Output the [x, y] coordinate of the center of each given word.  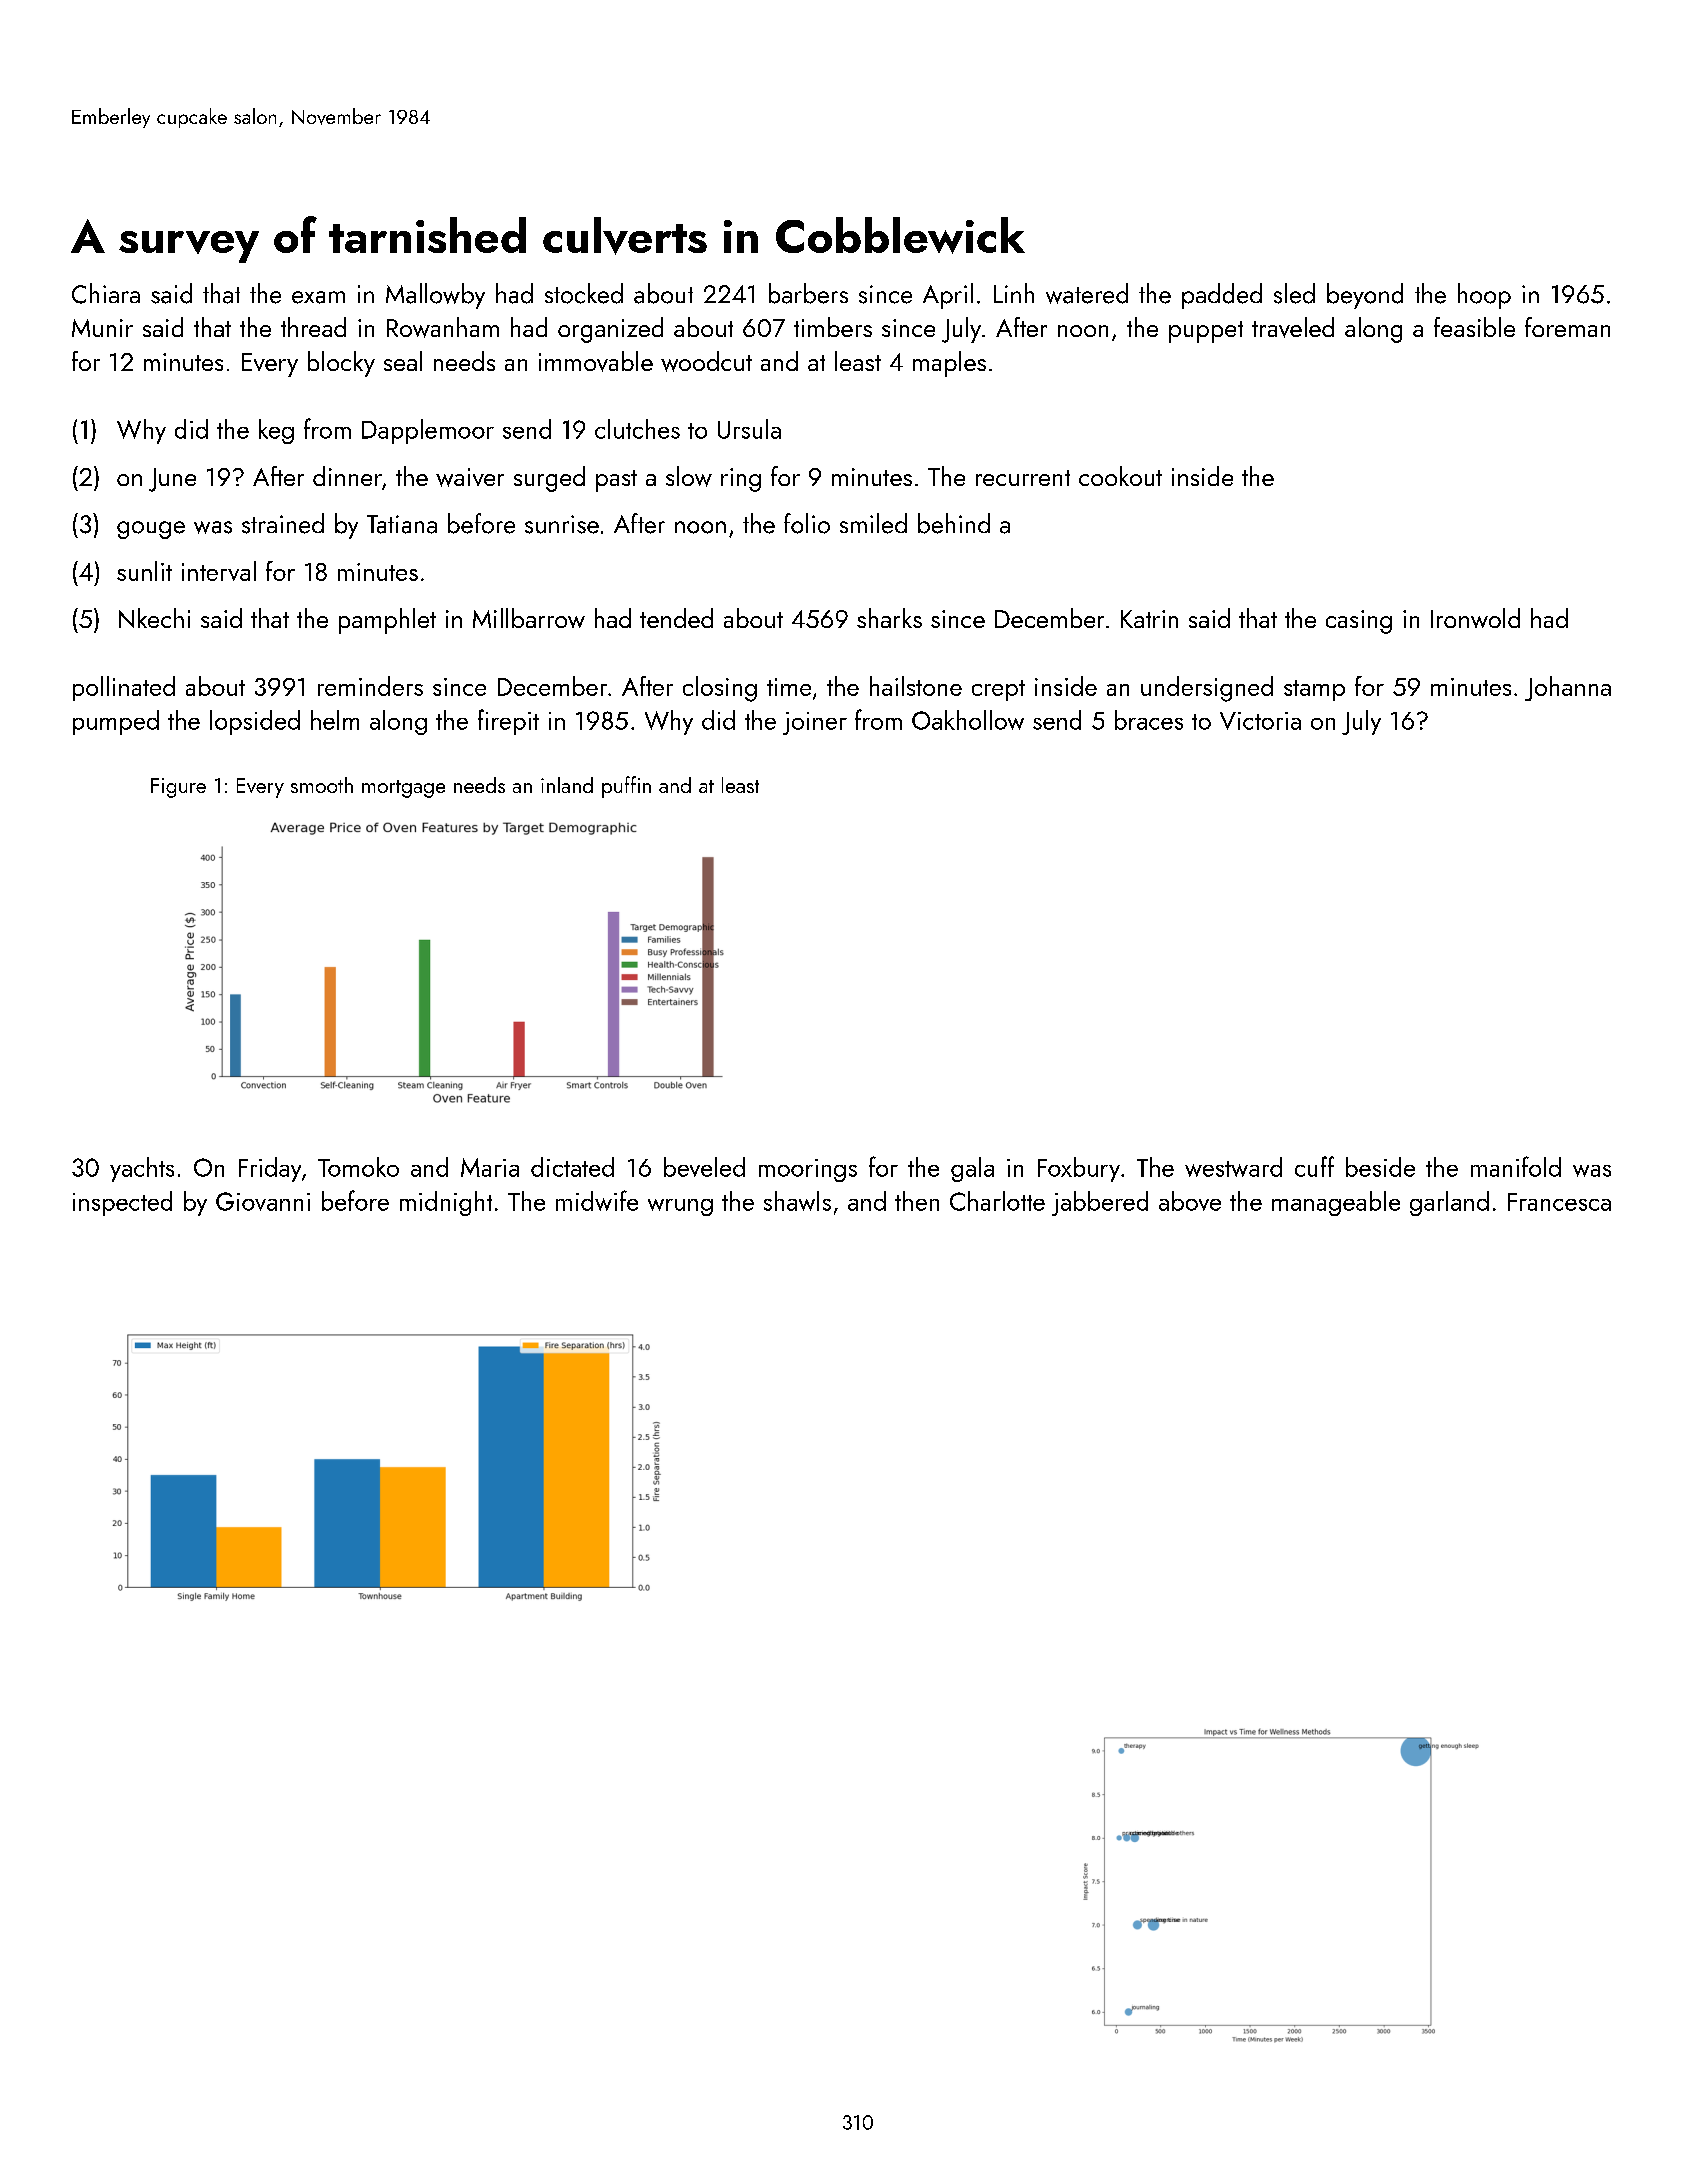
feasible [1474, 327]
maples [949, 364]
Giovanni [263, 1201]
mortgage [403, 789]
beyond [1365, 296]
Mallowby [435, 296]
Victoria [1260, 721]
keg [276, 431]
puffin [626, 787]
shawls [797, 1201]
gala [972, 1169]
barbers [808, 293]
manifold [1516, 1166]
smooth [322, 785]
